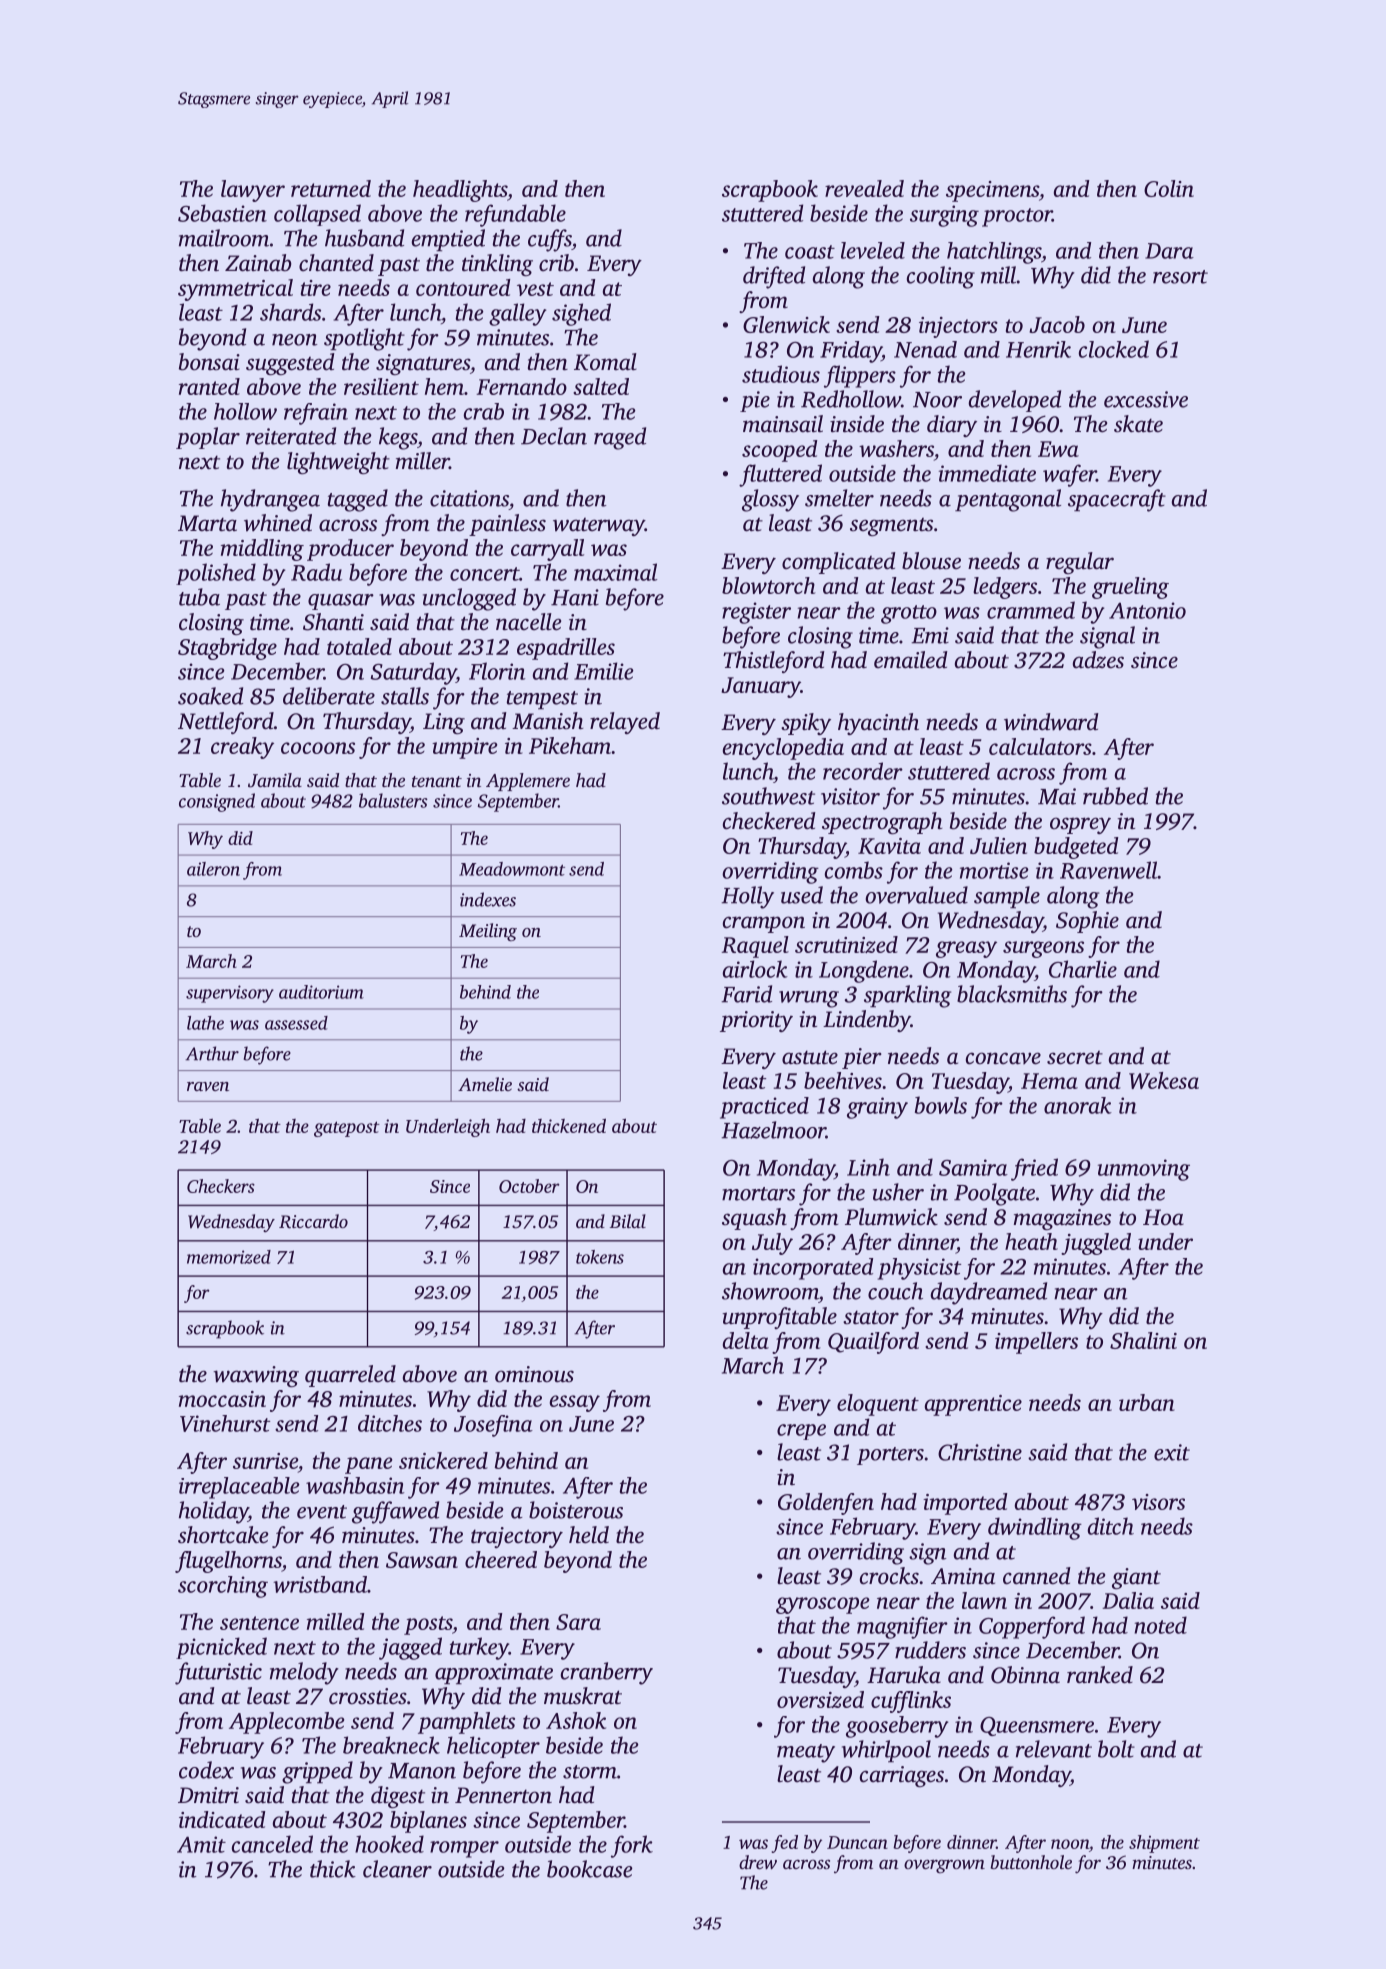 The width and height of the page is (1386, 1969). What do you see at coordinates (331, 188) in the page?
I see `returned` at bounding box center [331, 188].
